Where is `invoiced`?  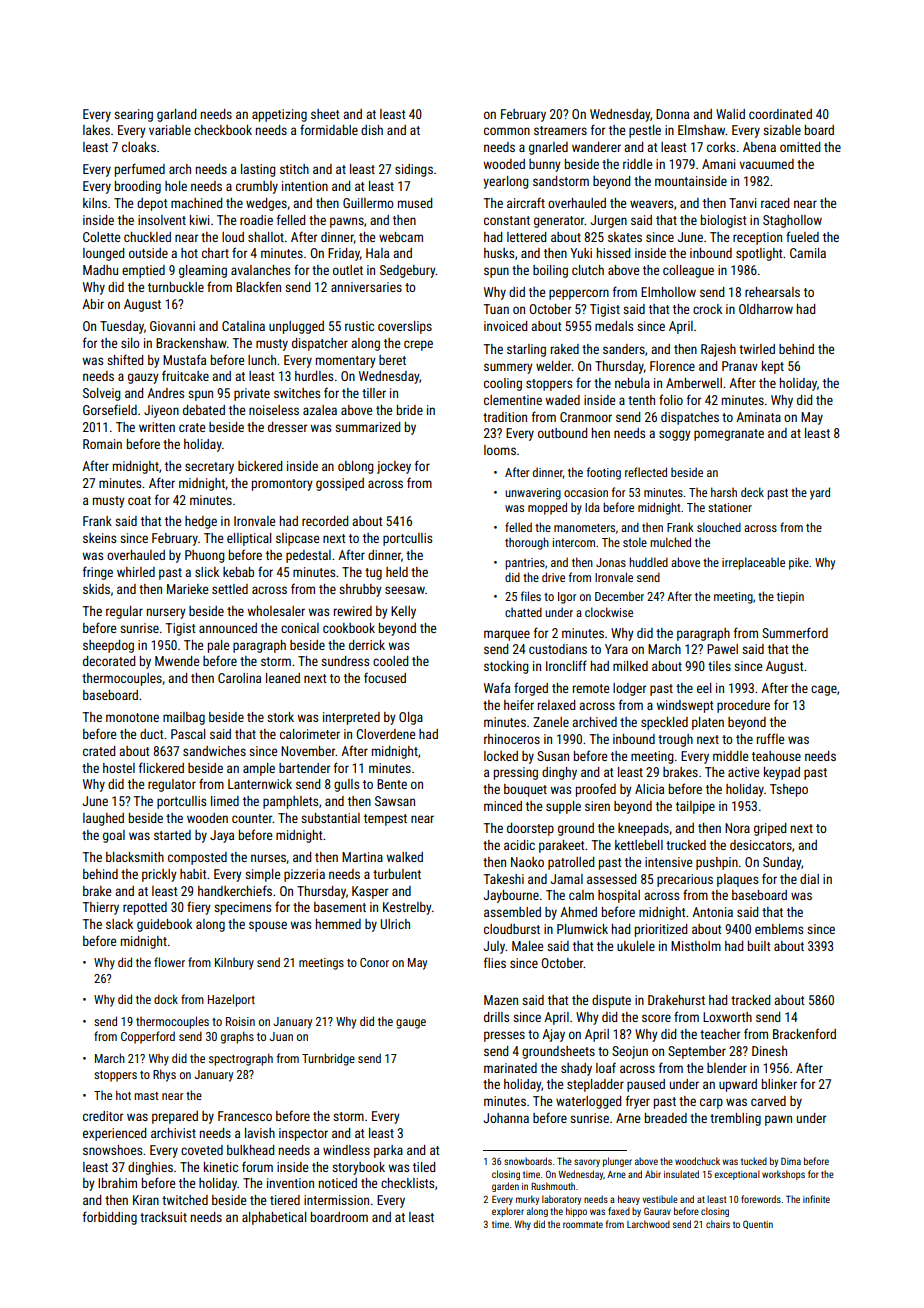
invoiced is located at coordinates (505, 326).
